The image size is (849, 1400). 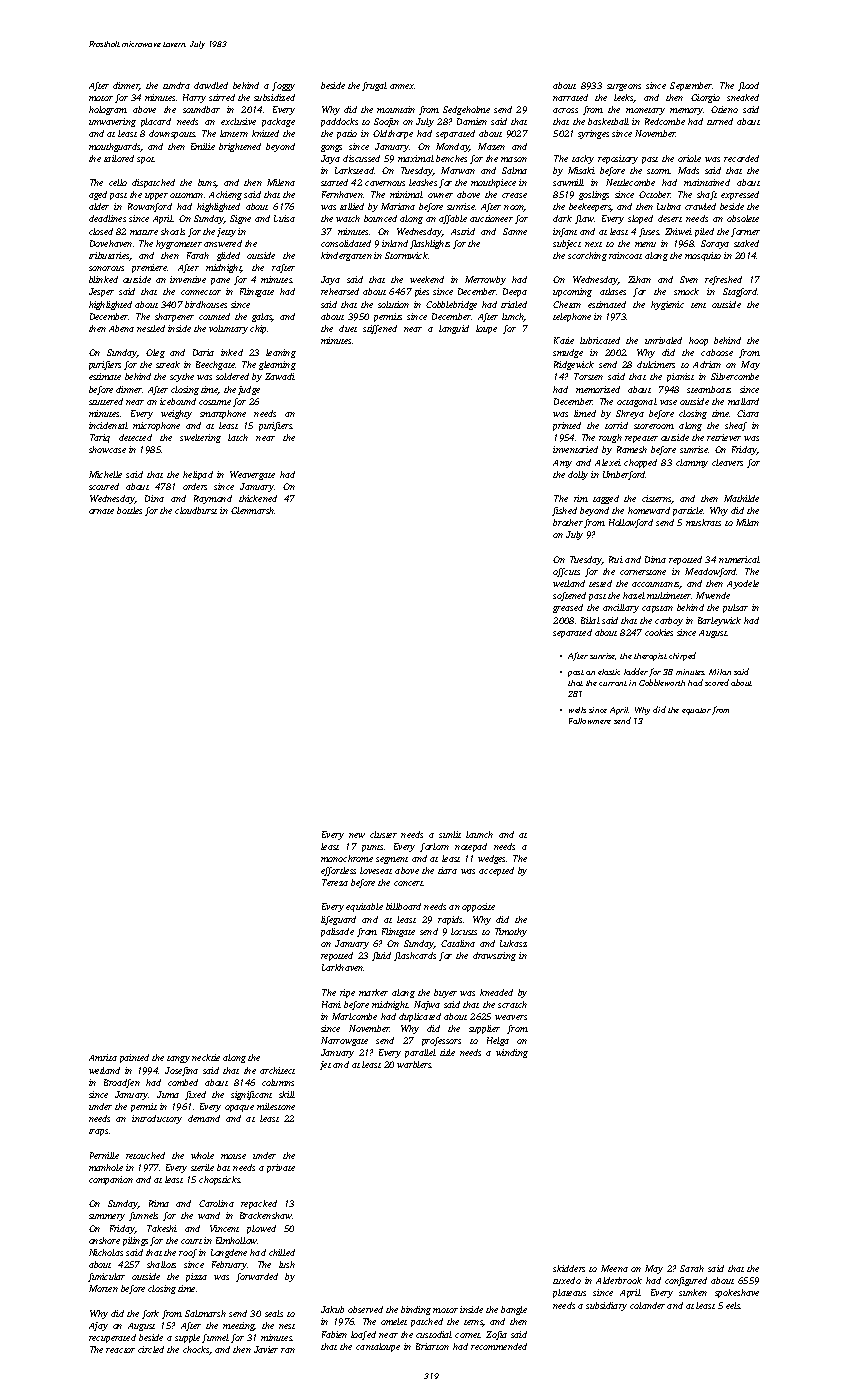 I want to click on Glenmarsh, so click(x=253, y=510).
